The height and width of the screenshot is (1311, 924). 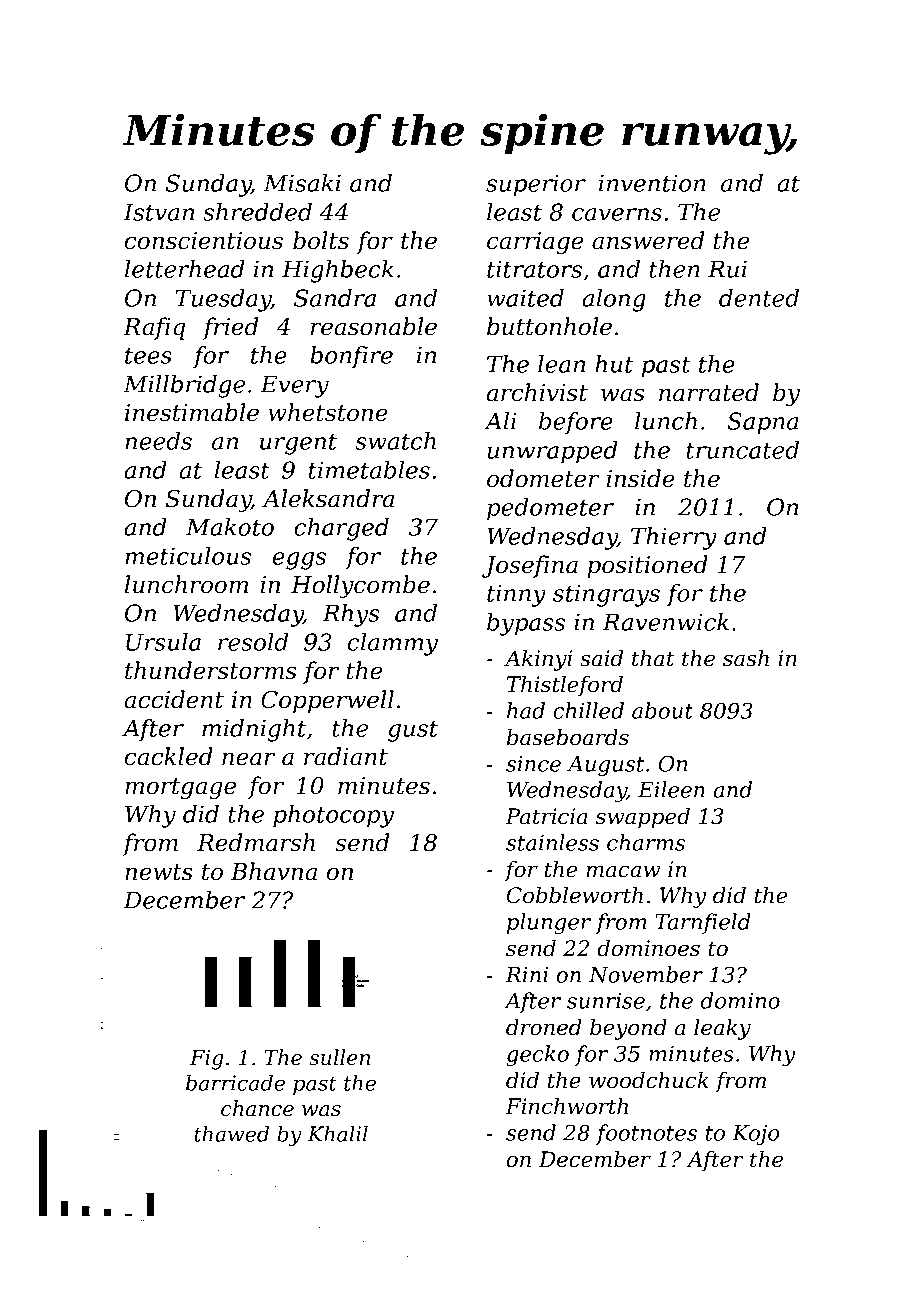 What do you see at coordinates (652, 183) in the screenshot?
I see `invention` at bounding box center [652, 183].
